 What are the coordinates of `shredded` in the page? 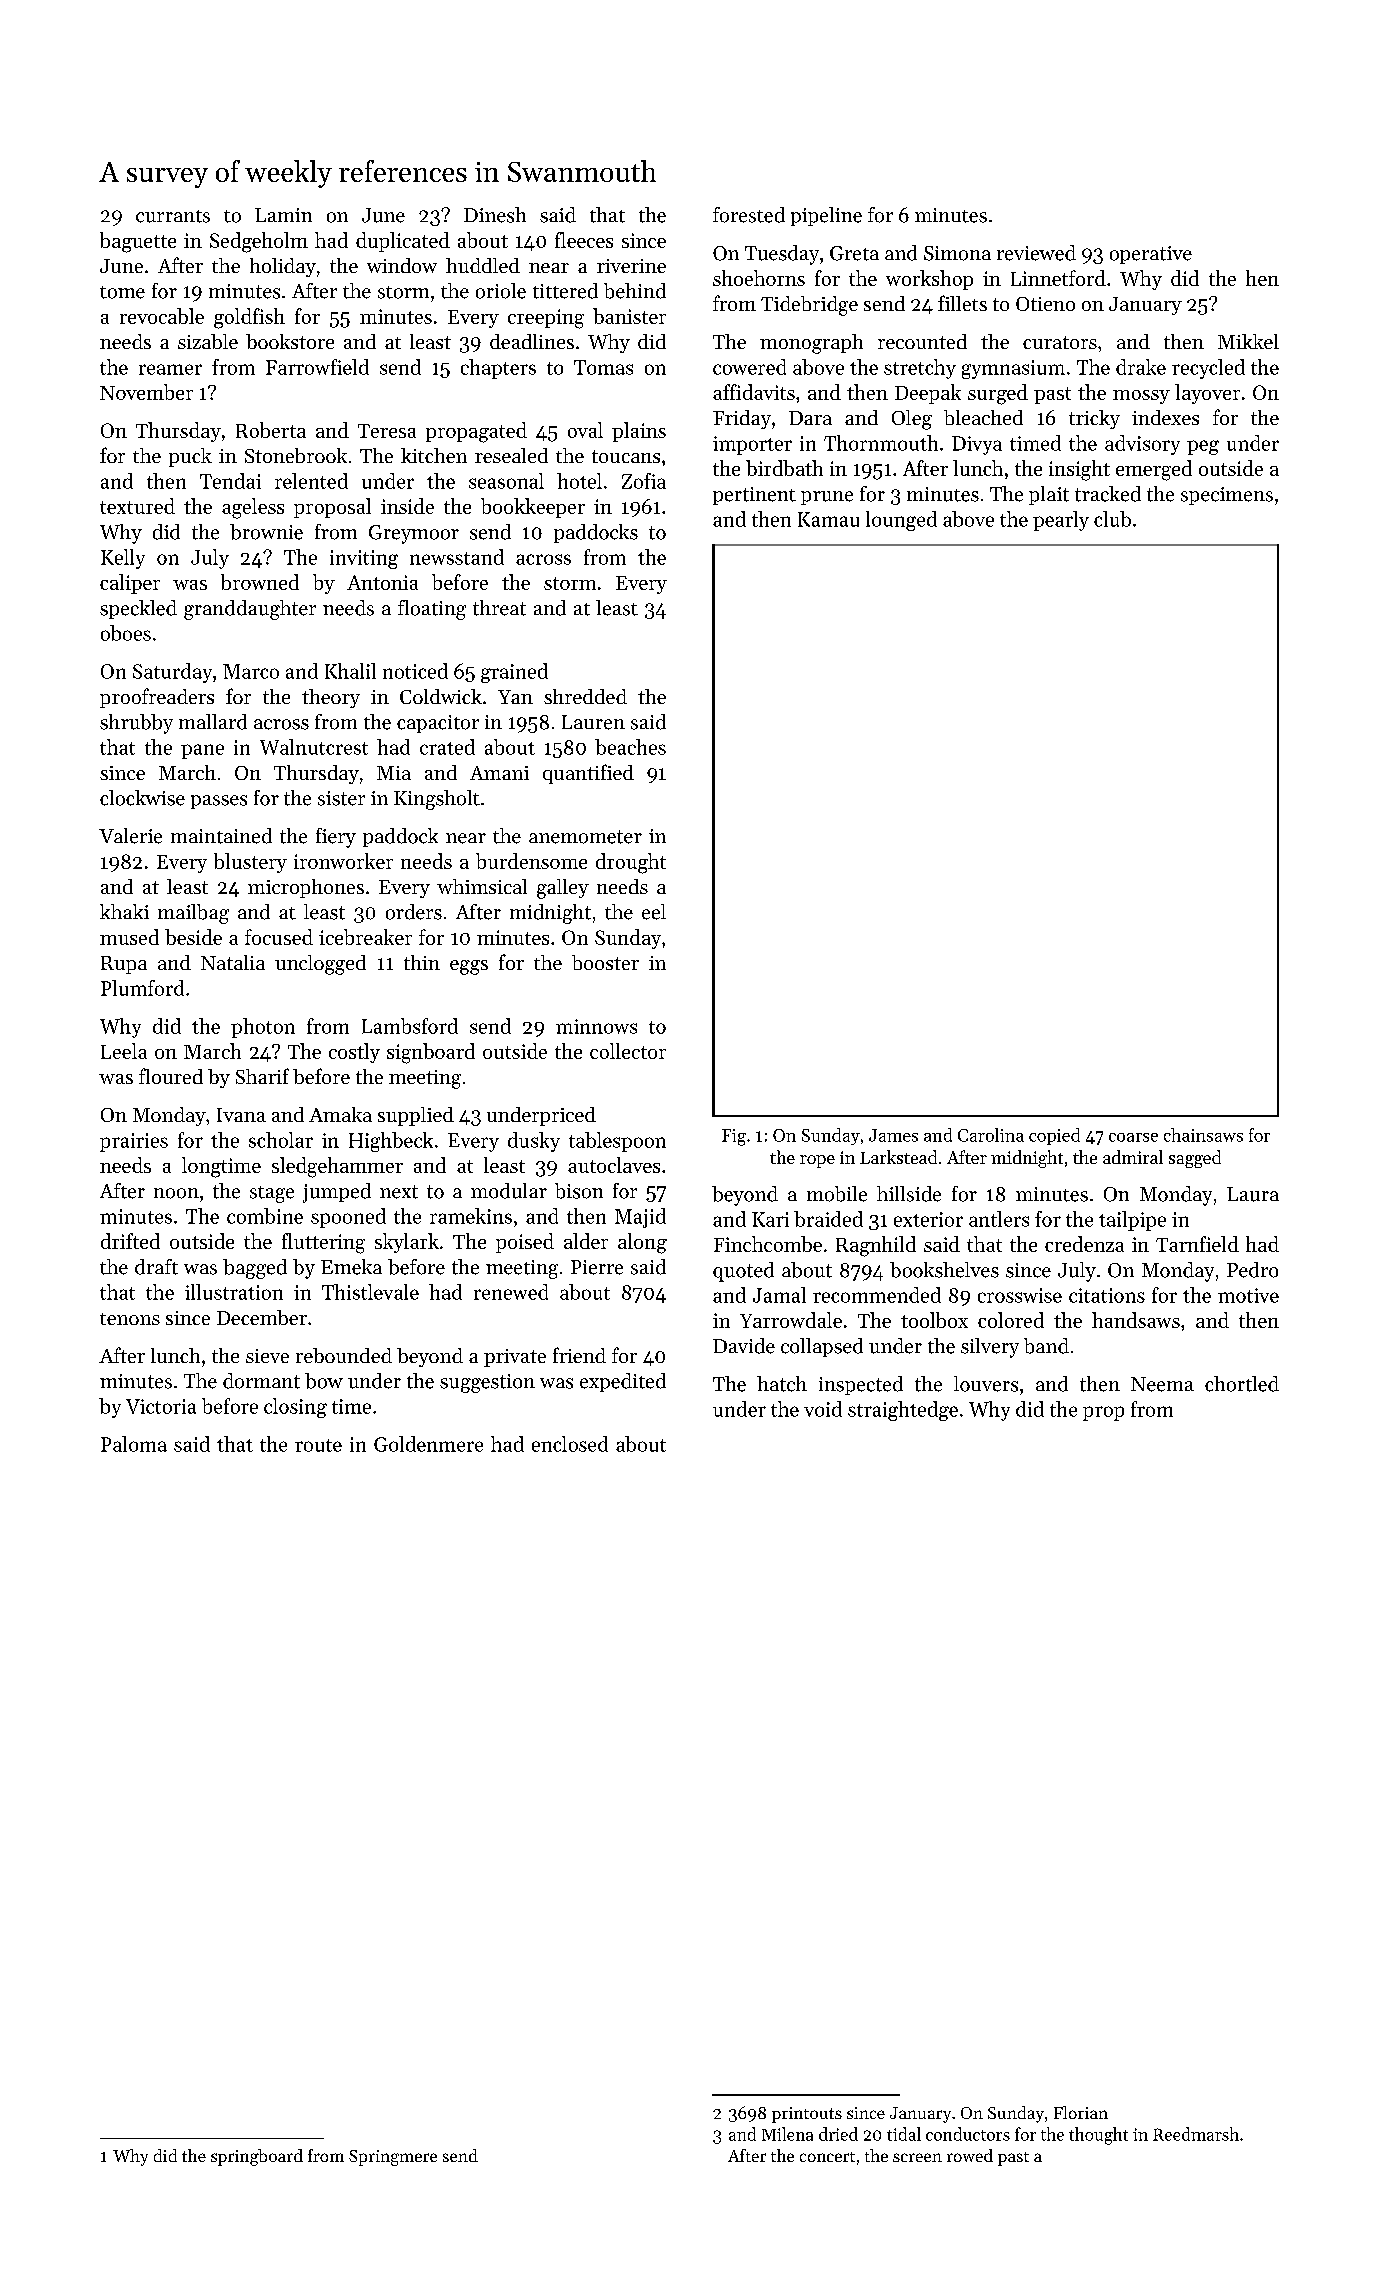 It's located at (585, 696).
